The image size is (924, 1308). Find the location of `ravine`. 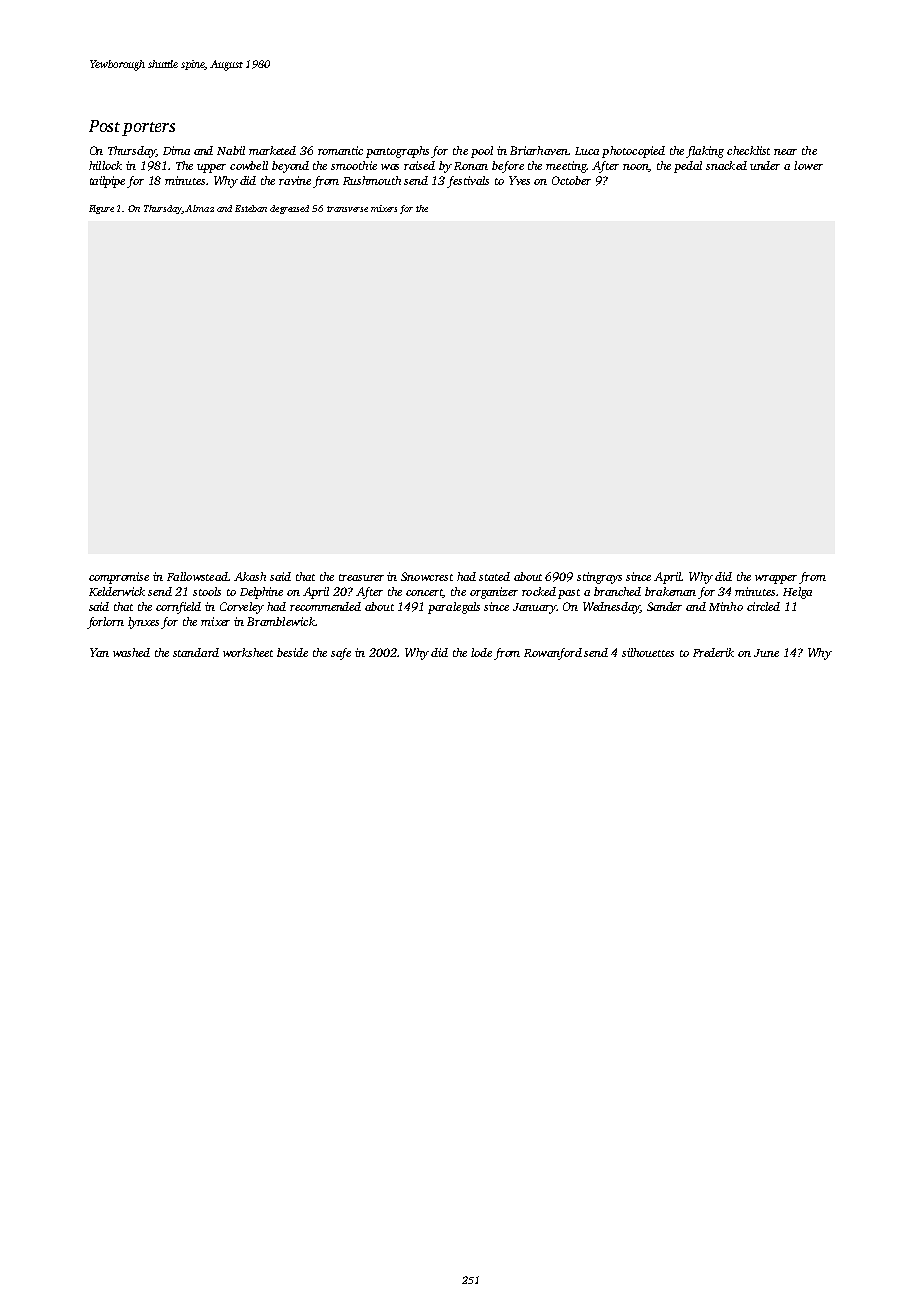

ravine is located at coordinates (295, 180).
